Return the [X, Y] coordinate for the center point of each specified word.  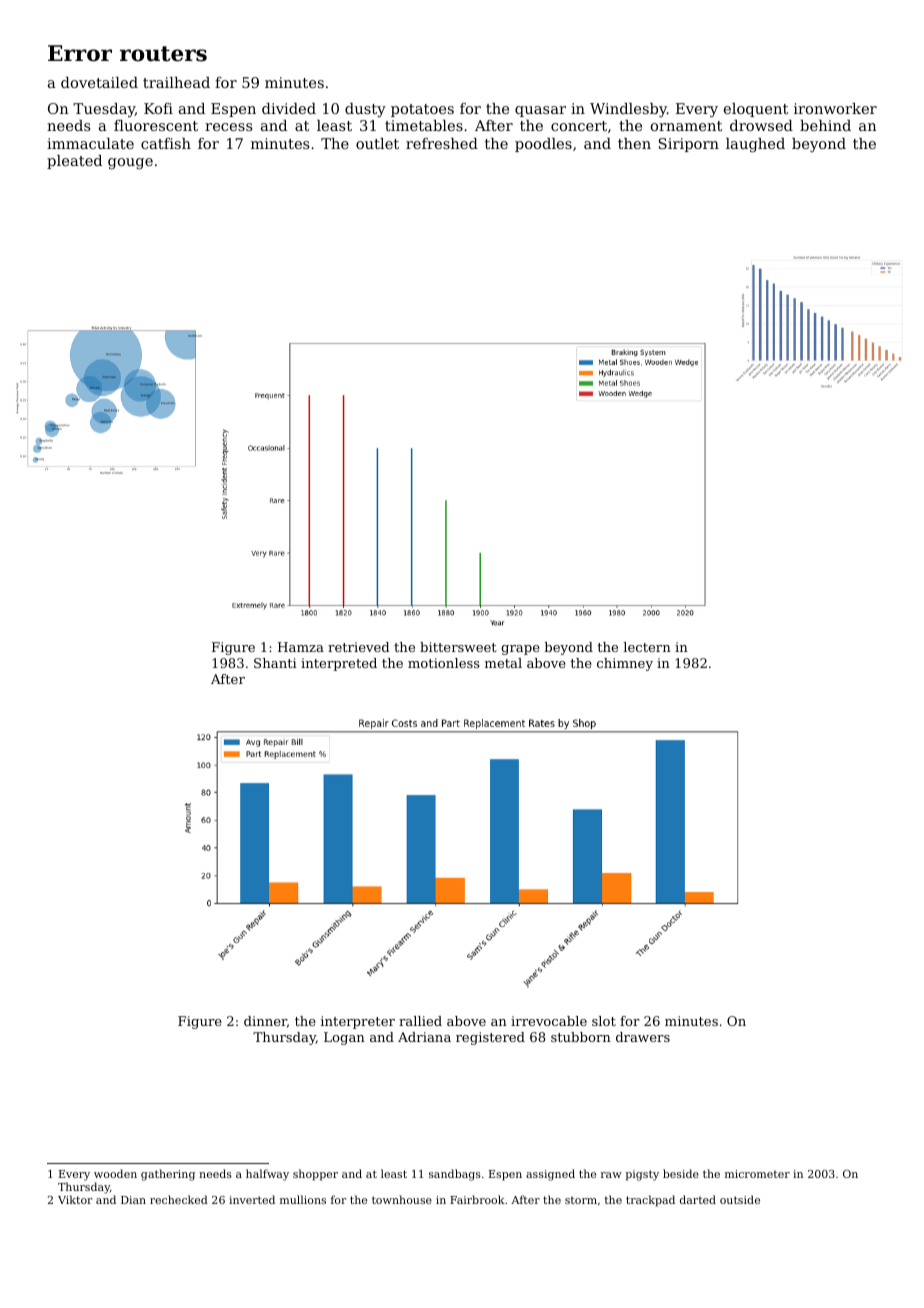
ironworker [835, 108]
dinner [265, 1021]
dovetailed [99, 82]
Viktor [75, 1199]
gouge [130, 164]
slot [604, 1021]
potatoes [422, 110]
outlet [377, 143]
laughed [755, 145]
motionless [444, 663]
